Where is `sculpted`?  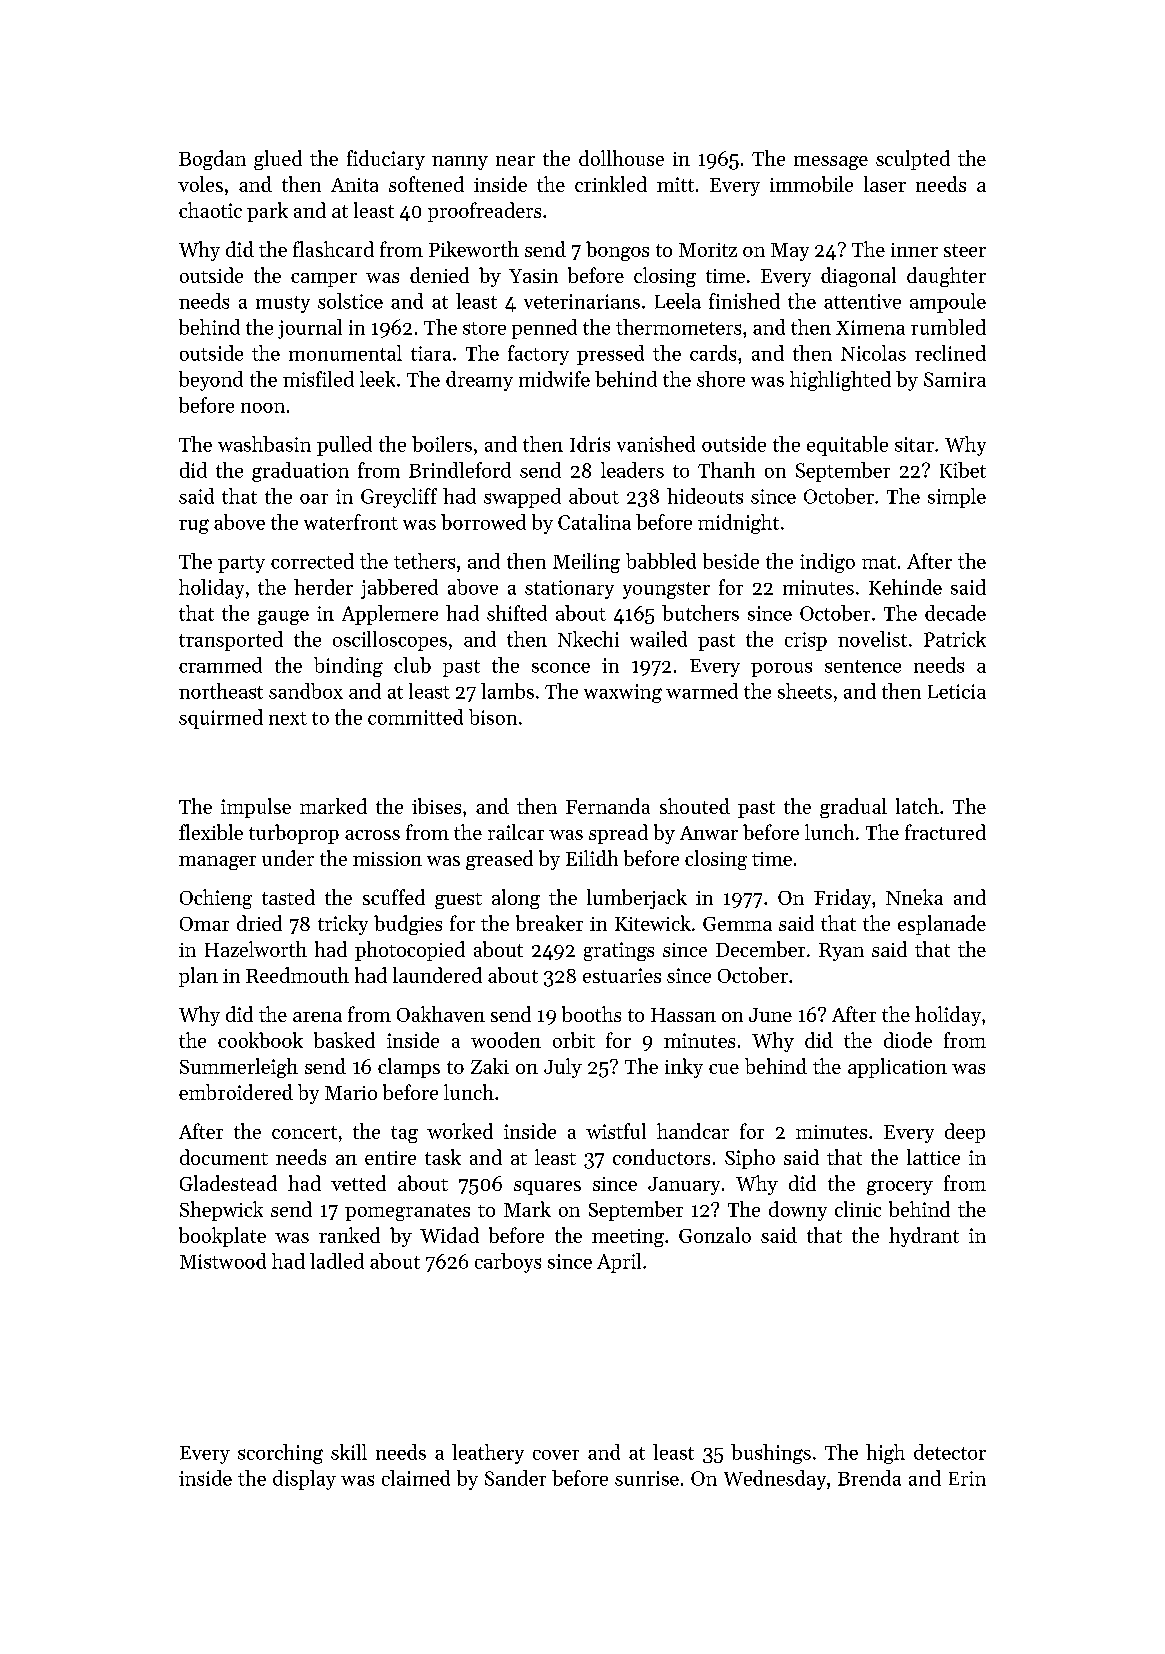 sculpted is located at coordinates (913, 160).
